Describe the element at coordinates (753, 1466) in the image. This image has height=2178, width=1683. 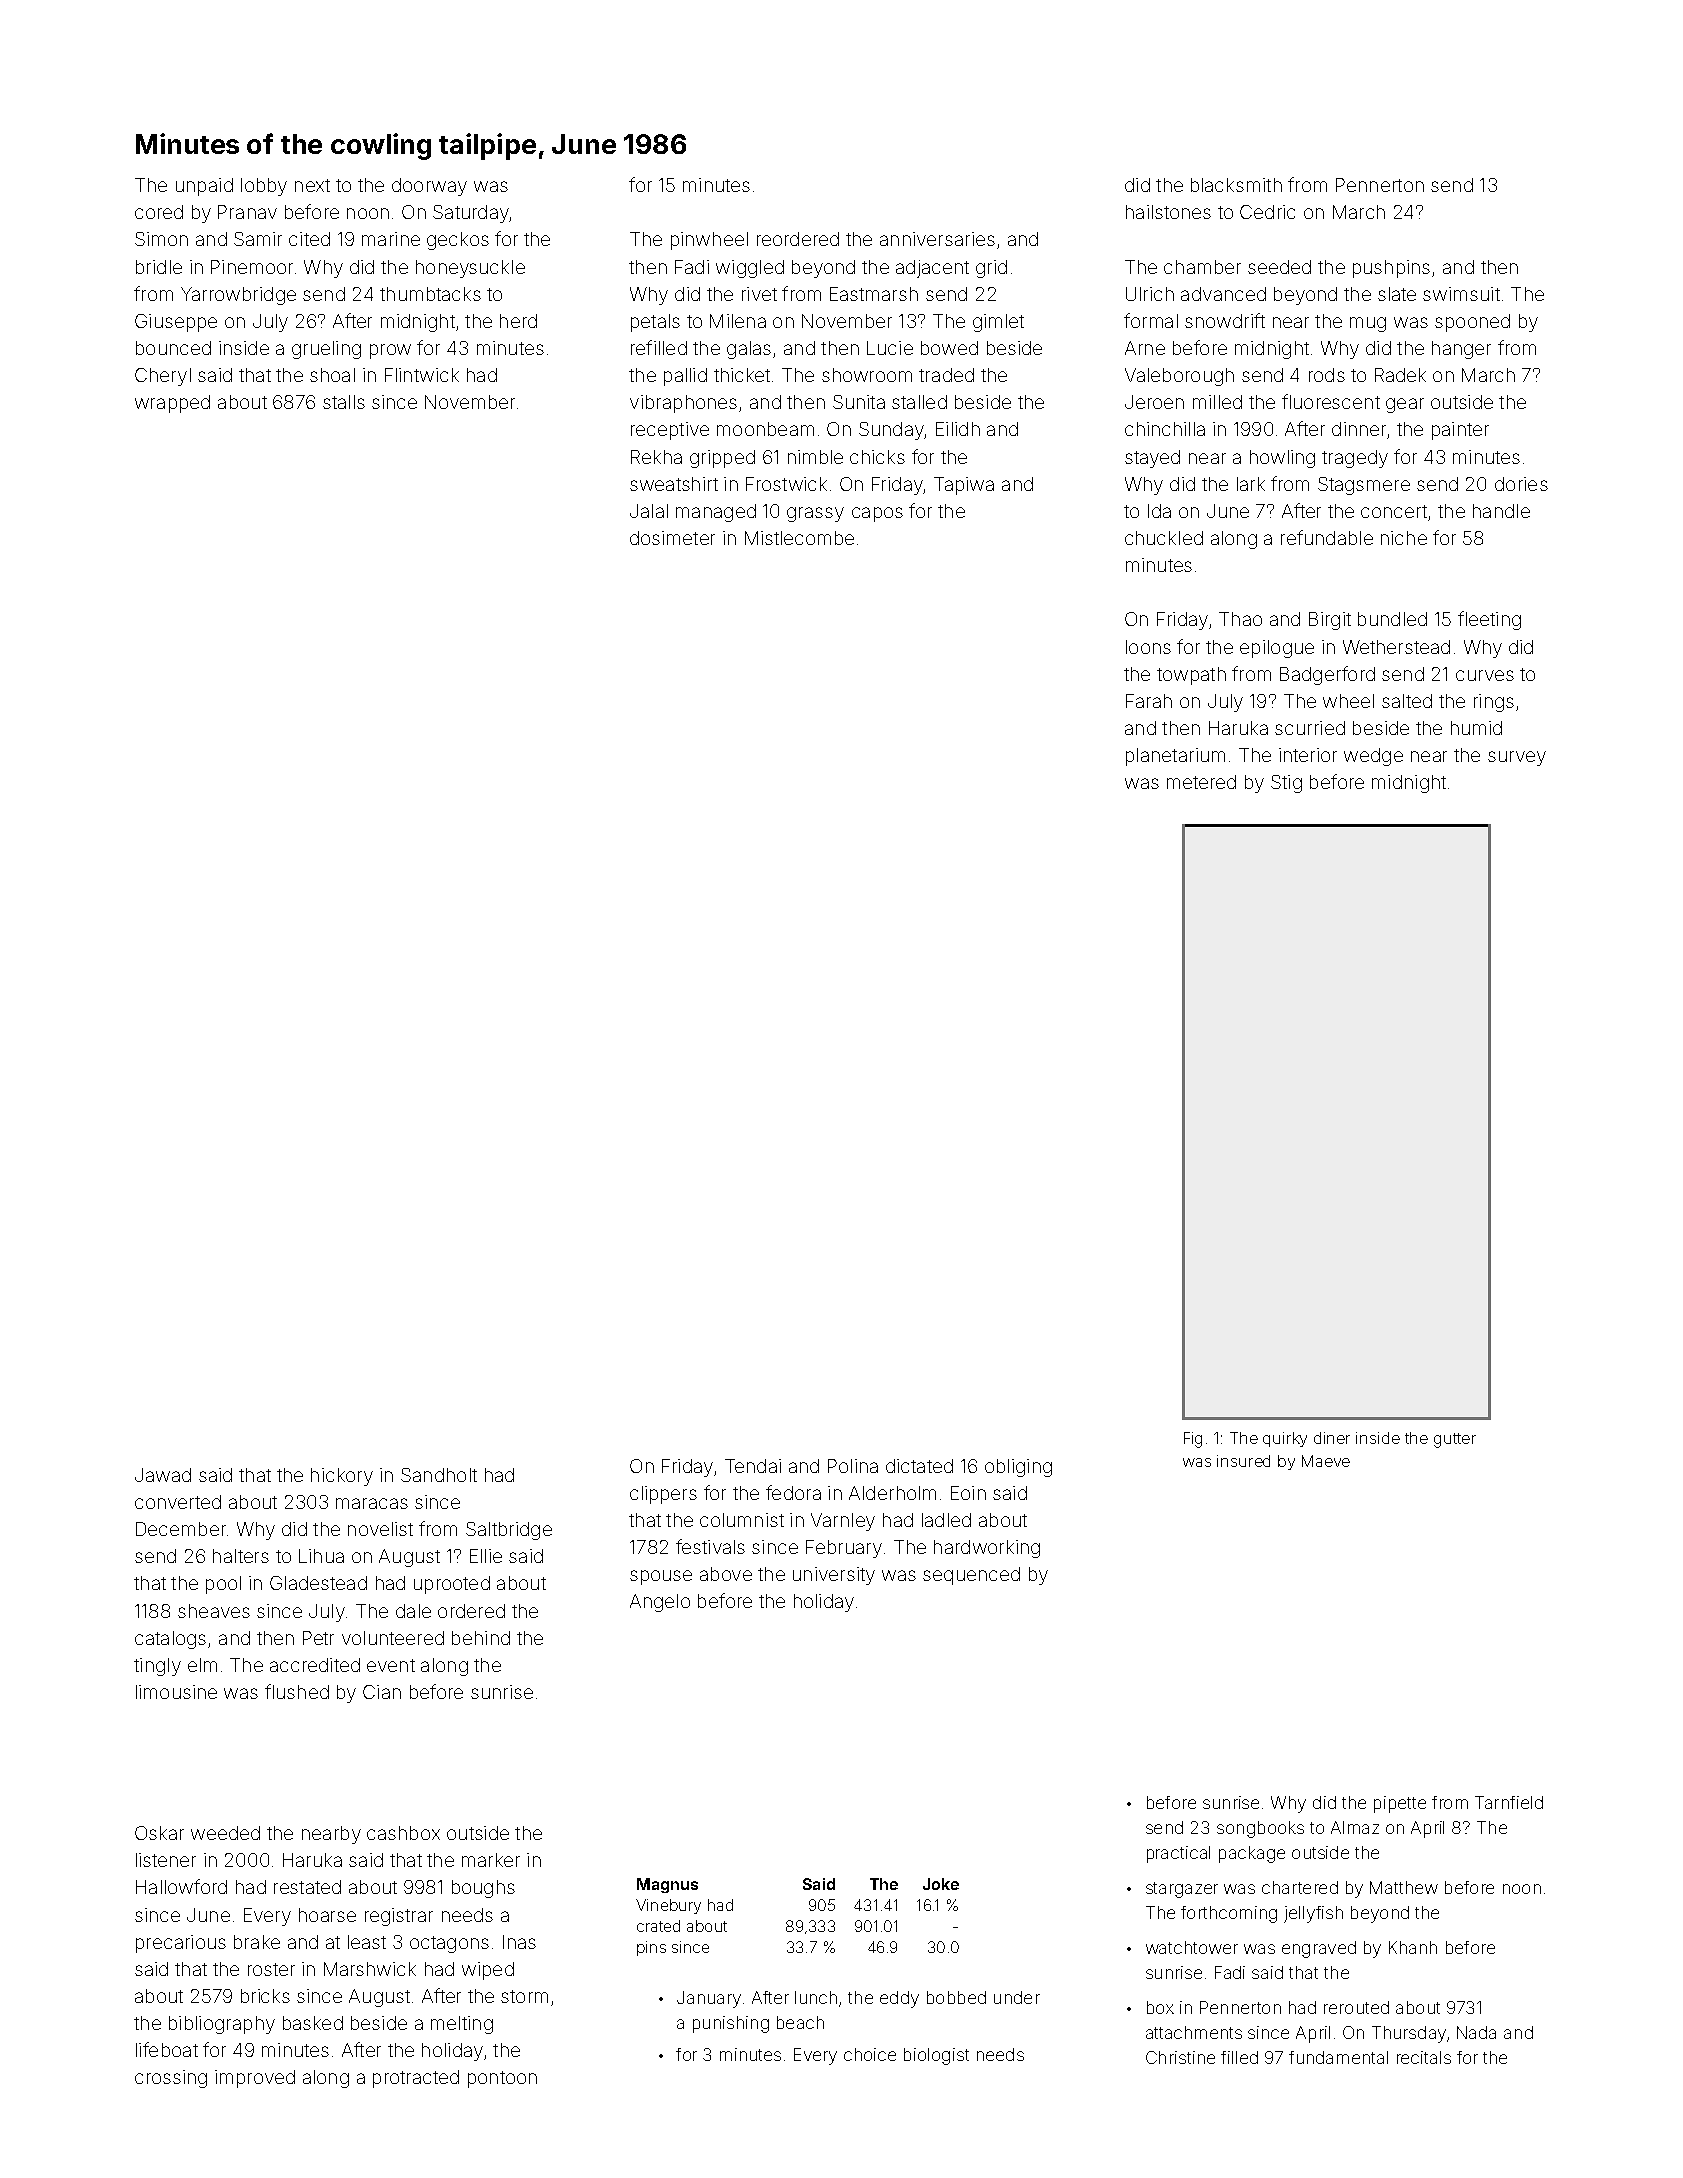
I see `Tendai` at that location.
